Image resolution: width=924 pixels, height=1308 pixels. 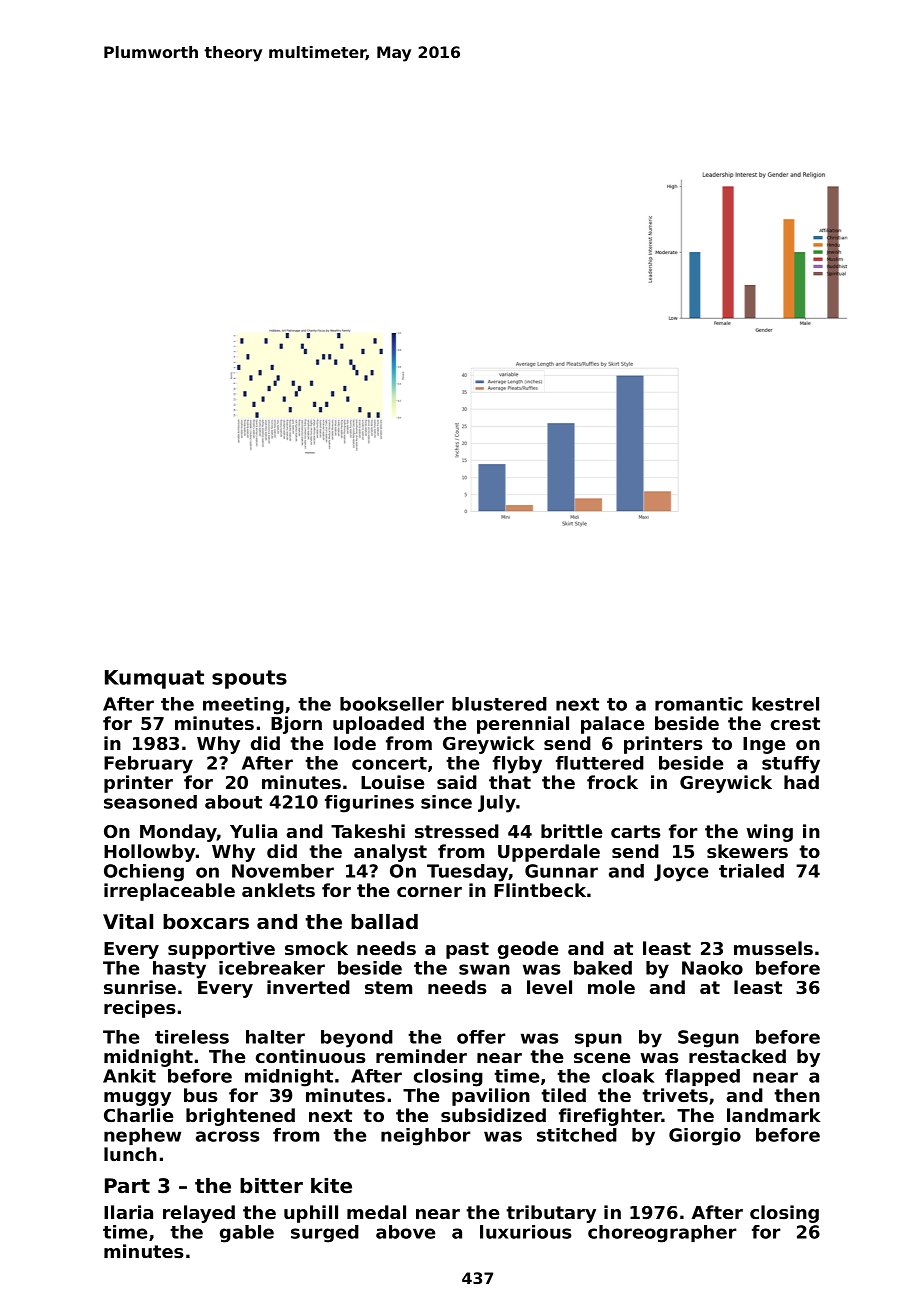 I want to click on mussels, so click(x=773, y=948).
